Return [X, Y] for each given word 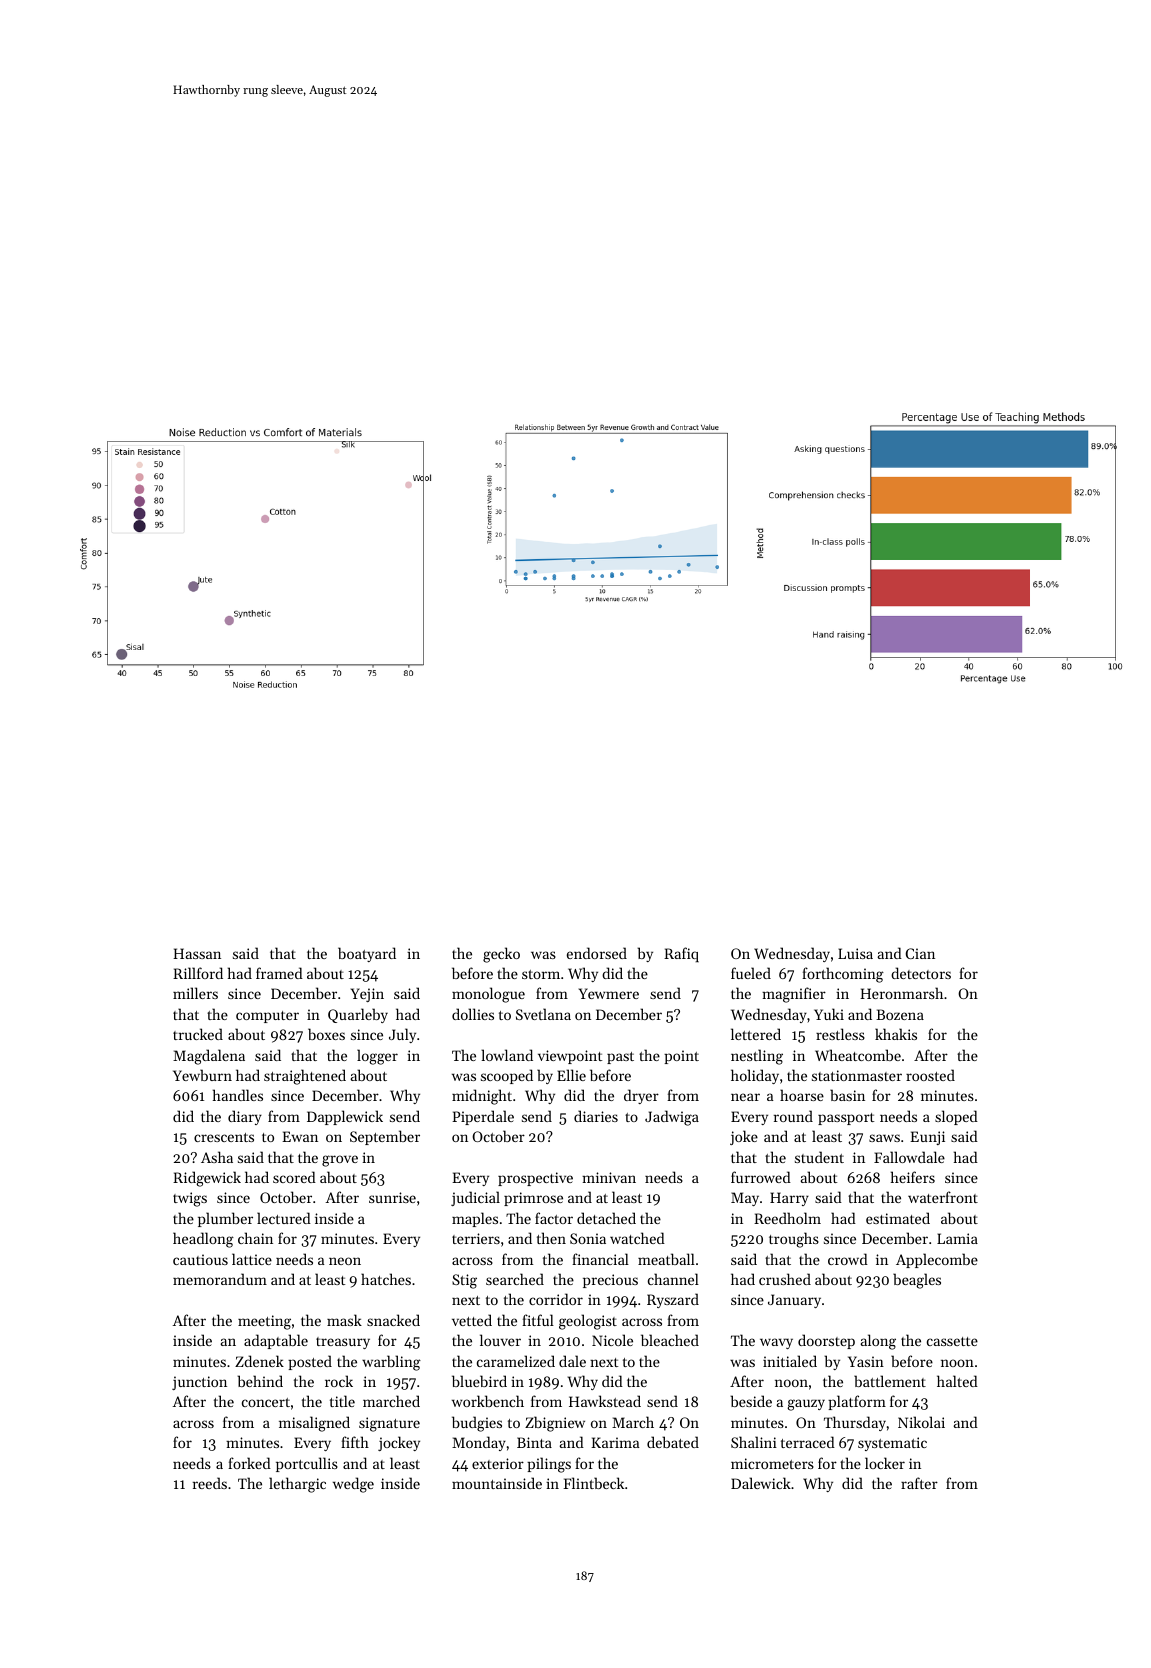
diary [245, 1117]
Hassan [197, 953]
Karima [615, 1442]
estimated [898, 1218]
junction [199, 1383]
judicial [475, 1198]
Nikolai [921, 1422]
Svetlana [543, 1014]
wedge [353, 1485]
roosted [930, 1075]
